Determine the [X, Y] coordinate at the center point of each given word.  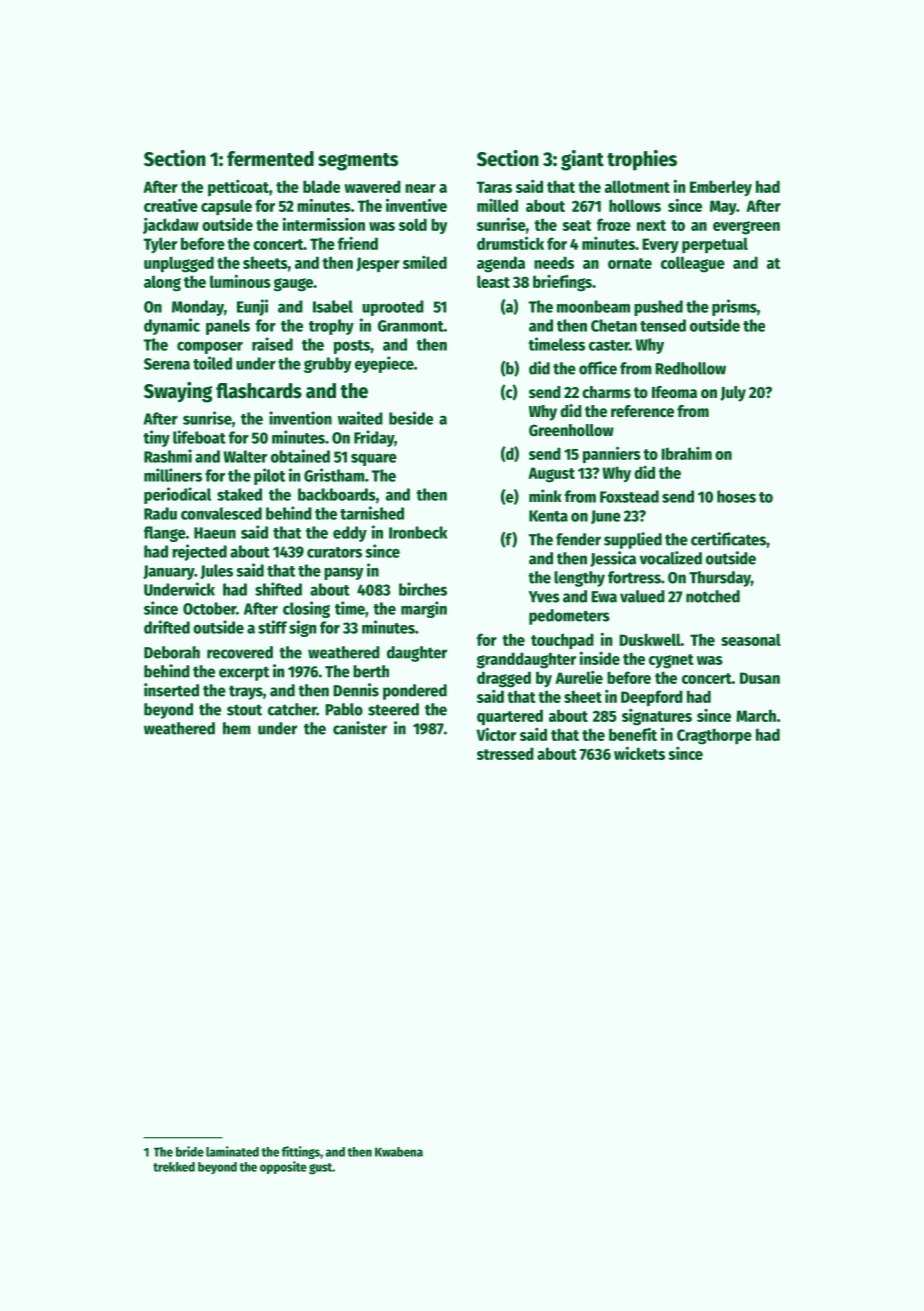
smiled [425, 262]
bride [190, 1151]
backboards [337, 494]
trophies [642, 160]
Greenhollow [571, 430]
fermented [270, 159]
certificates [728, 539]
